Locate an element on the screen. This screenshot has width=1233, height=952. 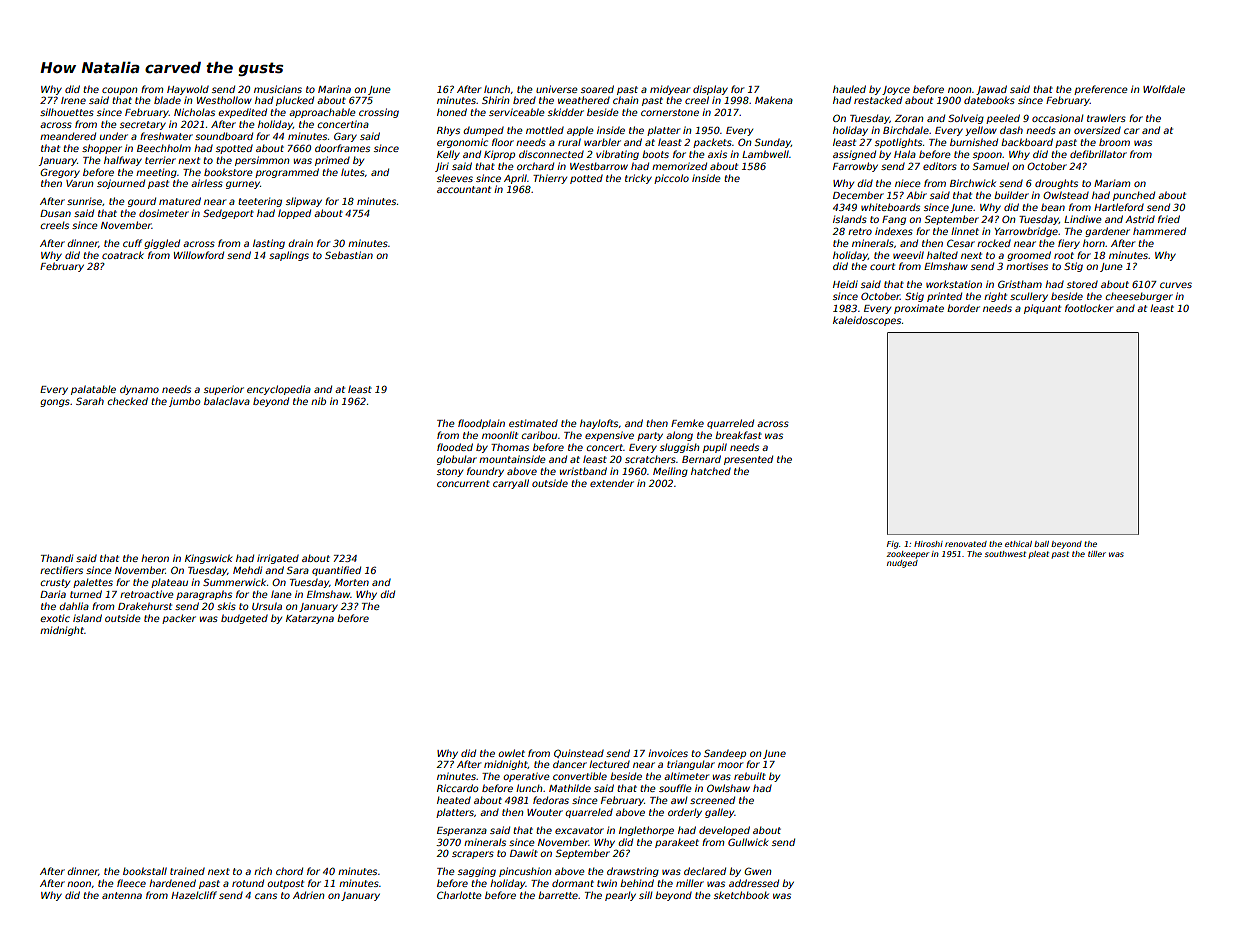
meandered is located at coordinates (68, 136).
